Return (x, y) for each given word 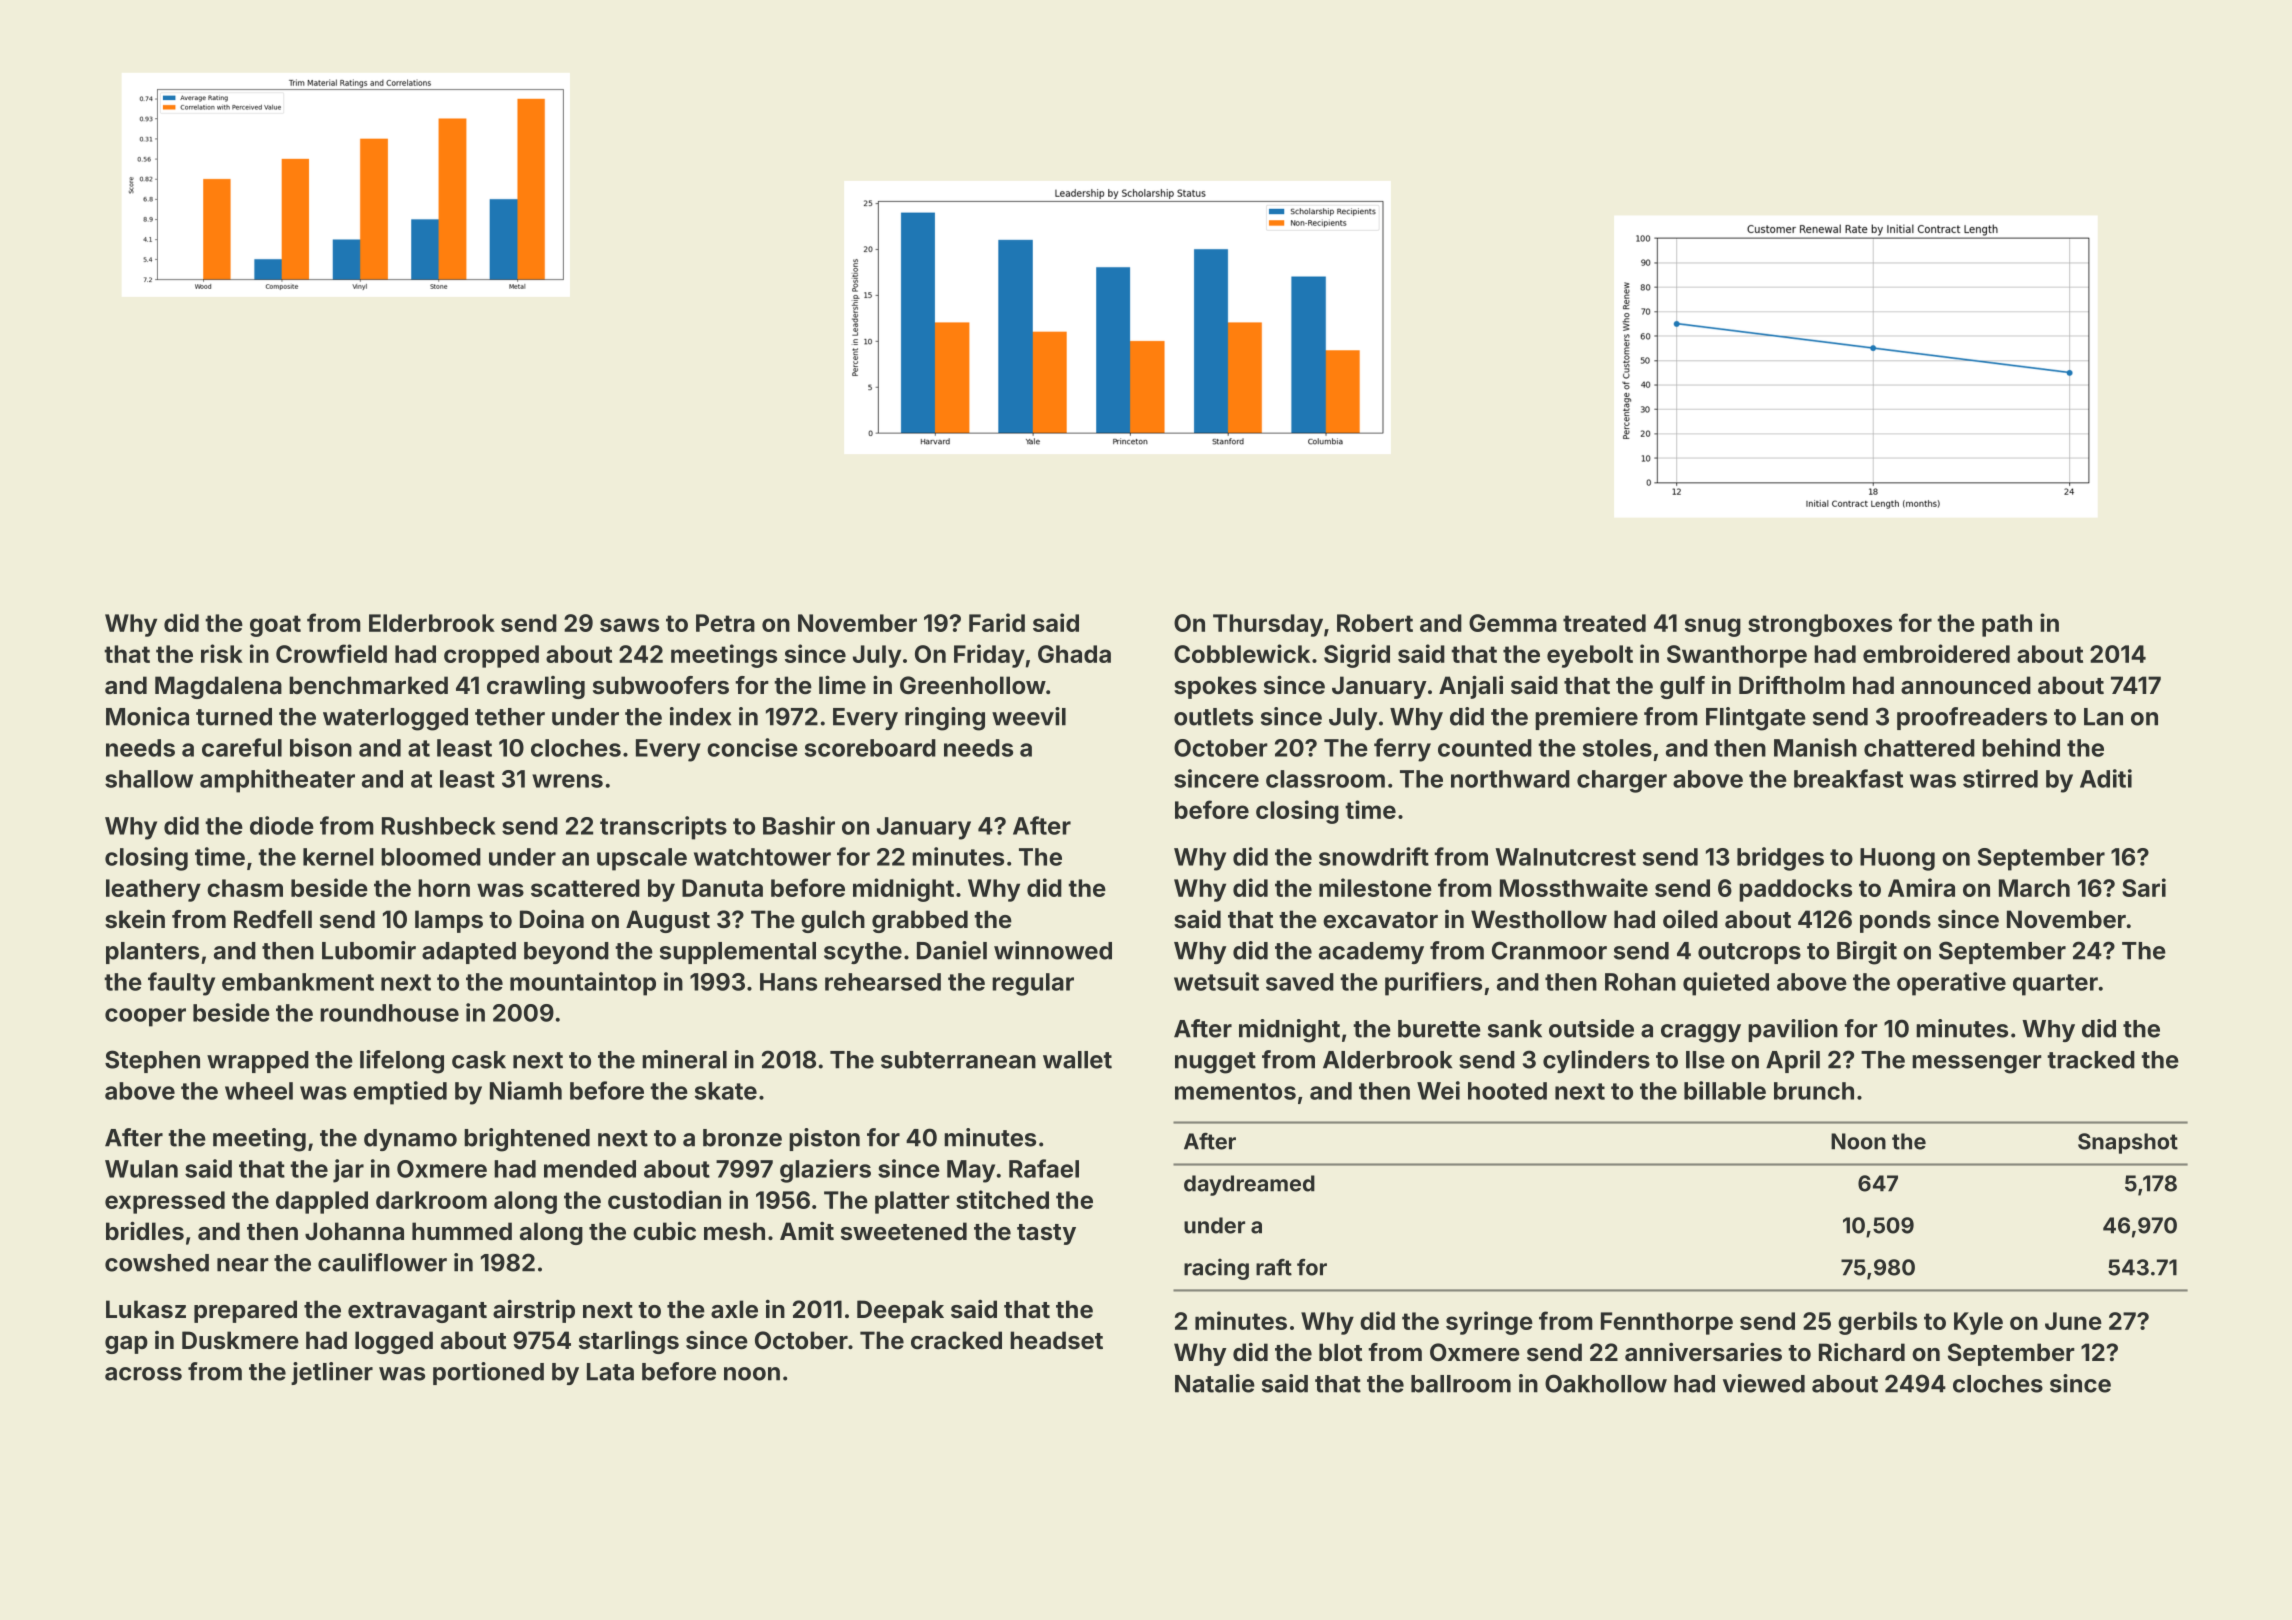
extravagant (417, 1312)
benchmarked (368, 685)
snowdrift (1374, 856)
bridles (145, 1230)
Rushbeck (439, 826)
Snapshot (2128, 1143)
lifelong (402, 1062)
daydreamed (1249, 1185)
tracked (2091, 1060)
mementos (1235, 1091)
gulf (1682, 687)
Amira (1921, 887)
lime (842, 684)
